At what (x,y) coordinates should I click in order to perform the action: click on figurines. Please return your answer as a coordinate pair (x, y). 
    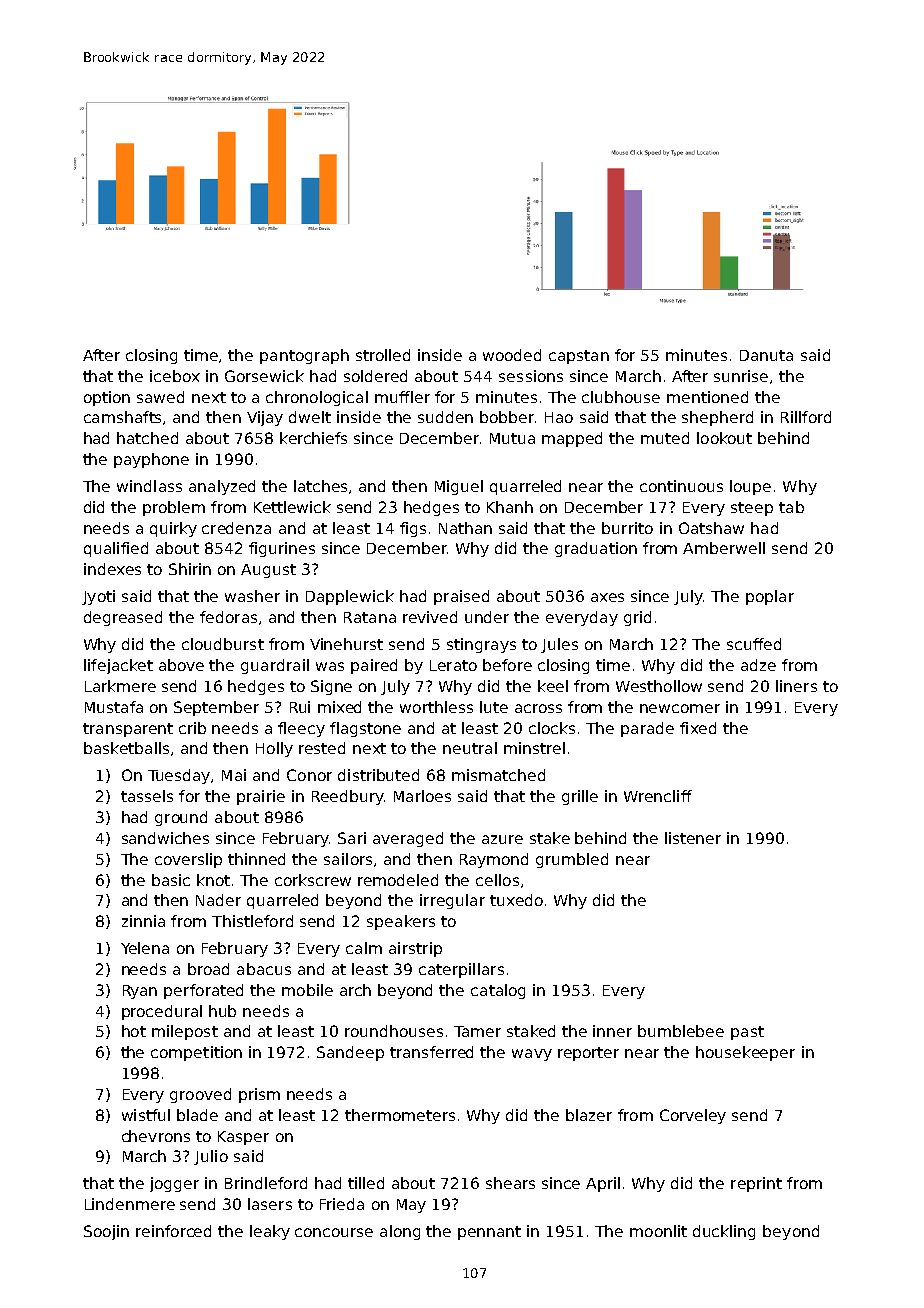
    Looking at the image, I should click on (282, 549).
